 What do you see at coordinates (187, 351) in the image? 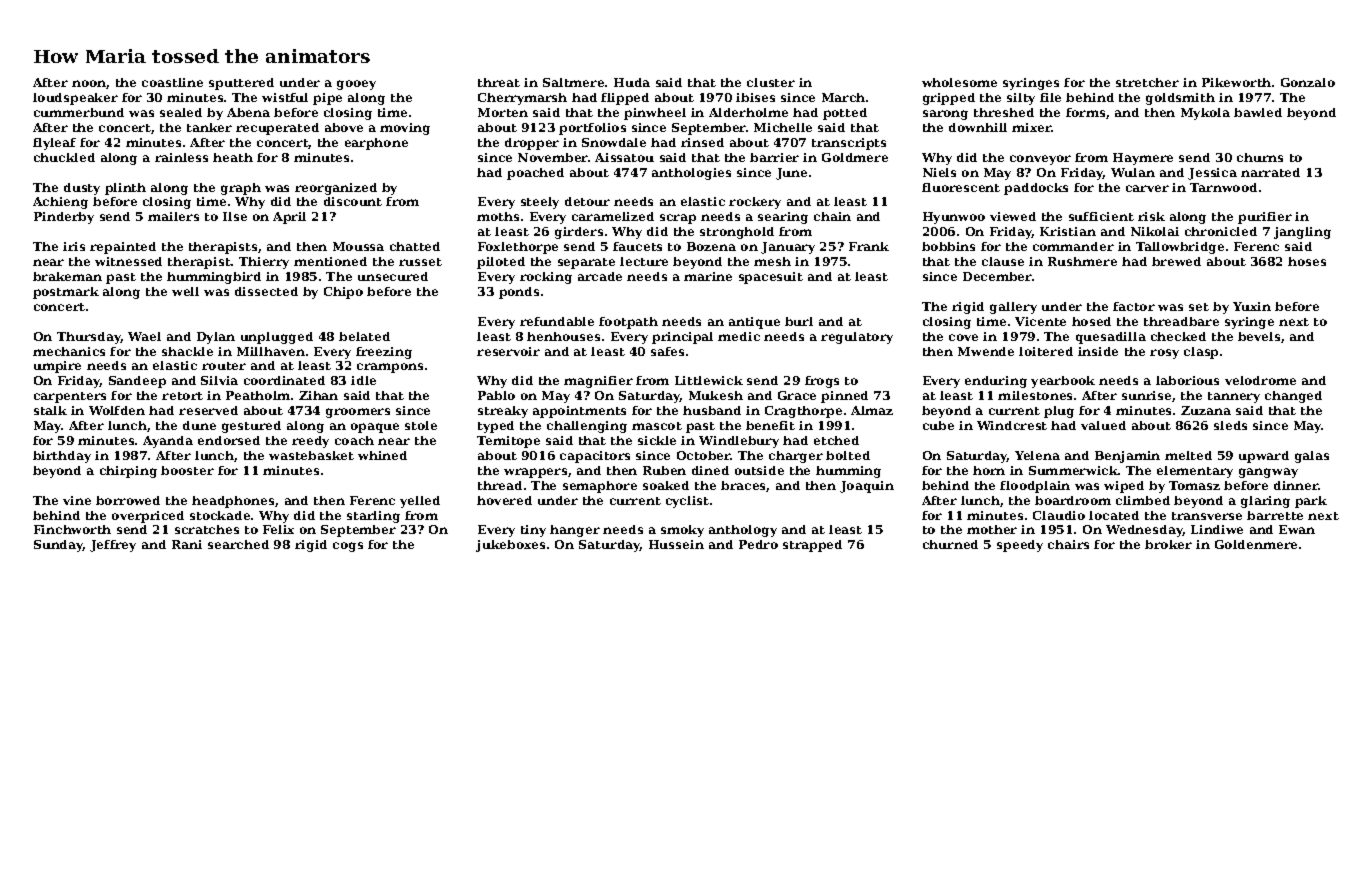
I see `shackle` at bounding box center [187, 351].
